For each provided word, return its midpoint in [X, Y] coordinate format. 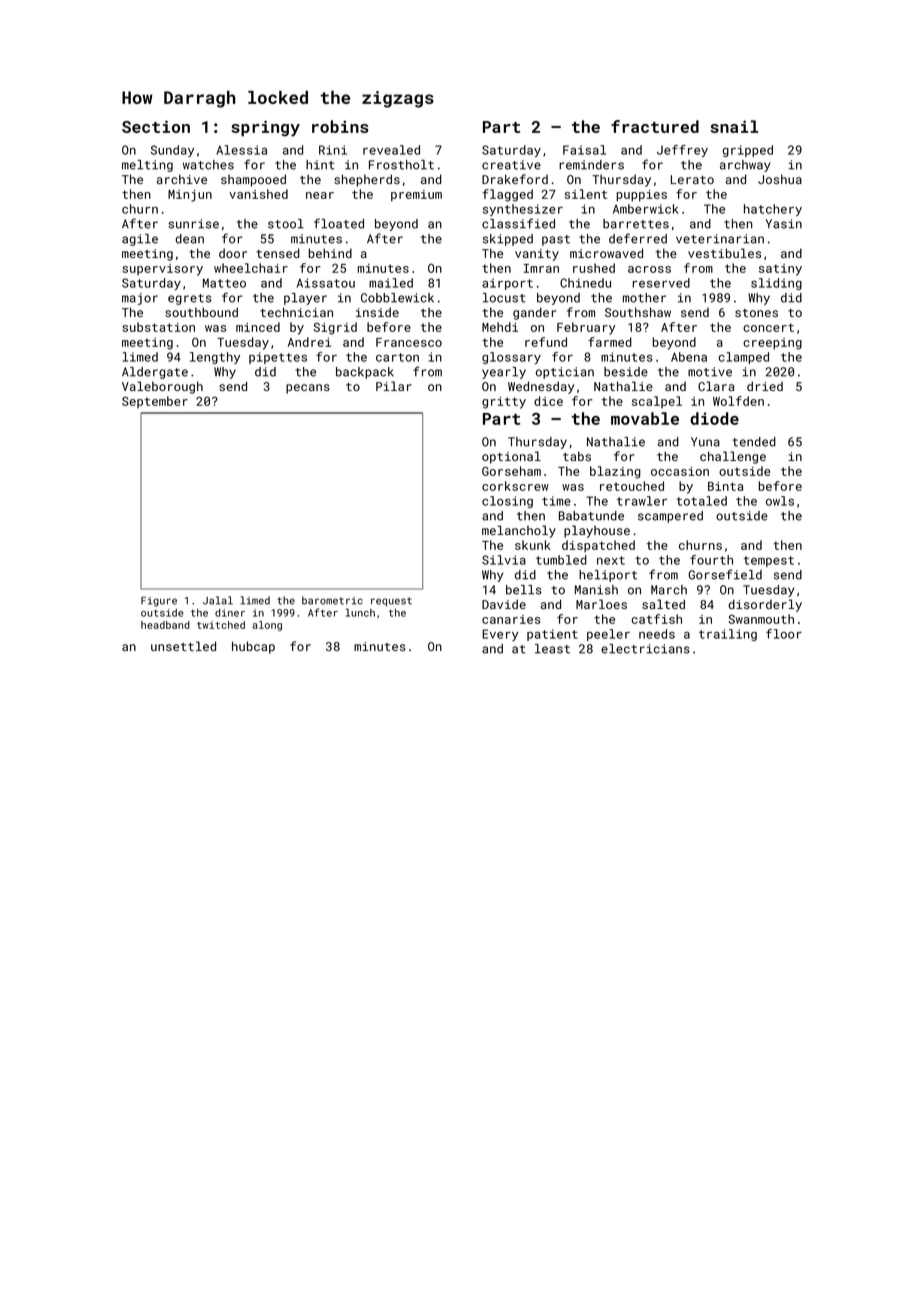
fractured [655, 126]
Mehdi [500, 327]
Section [156, 126]
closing [507, 502]
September [155, 402]
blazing [615, 472]
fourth [711, 560]
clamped [743, 358]
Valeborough [162, 387]
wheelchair [251, 268]
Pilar [394, 386]
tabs [577, 456]
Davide [504, 604]
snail [734, 126]
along [267, 626]
